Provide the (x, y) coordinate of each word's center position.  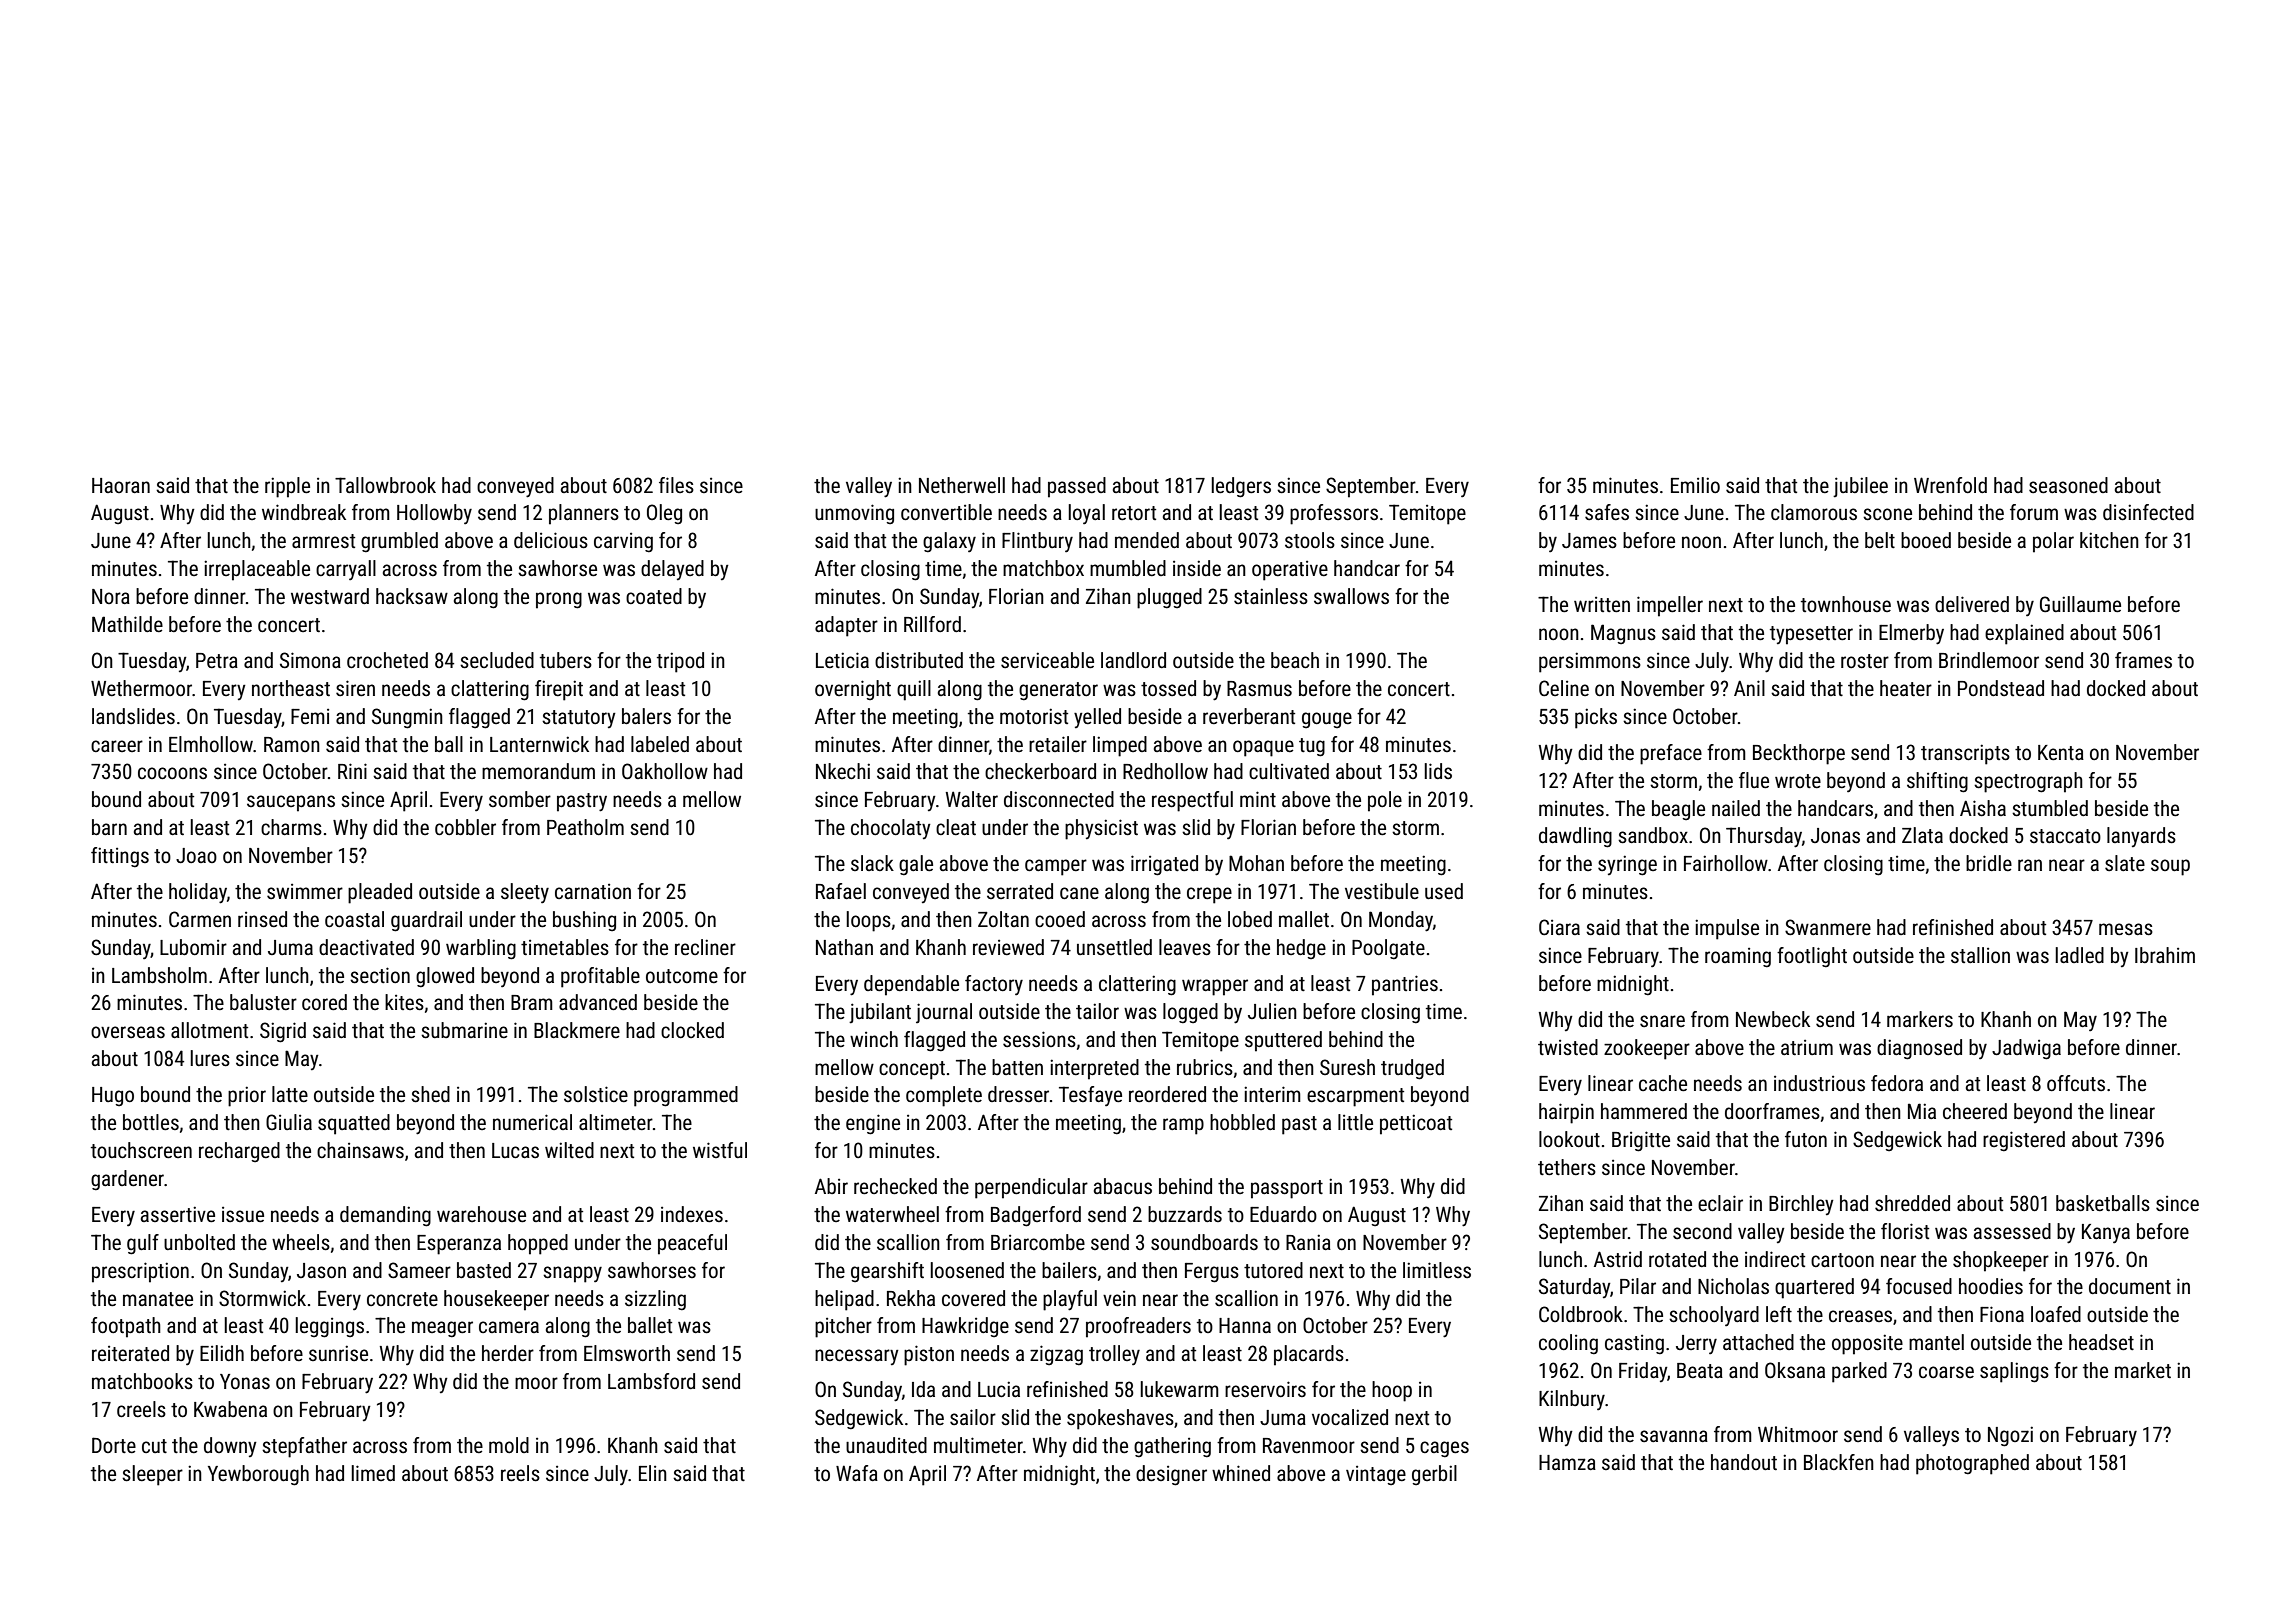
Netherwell (962, 485)
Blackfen (1839, 1462)
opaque (1263, 748)
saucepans (291, 803)
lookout (1569, 1139)
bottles (151, 1122)
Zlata (1922, 835)
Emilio (1695, 485)
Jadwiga (2026, 1049)
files (676, 485)
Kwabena (230, 1409)
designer (1171, 1475)
